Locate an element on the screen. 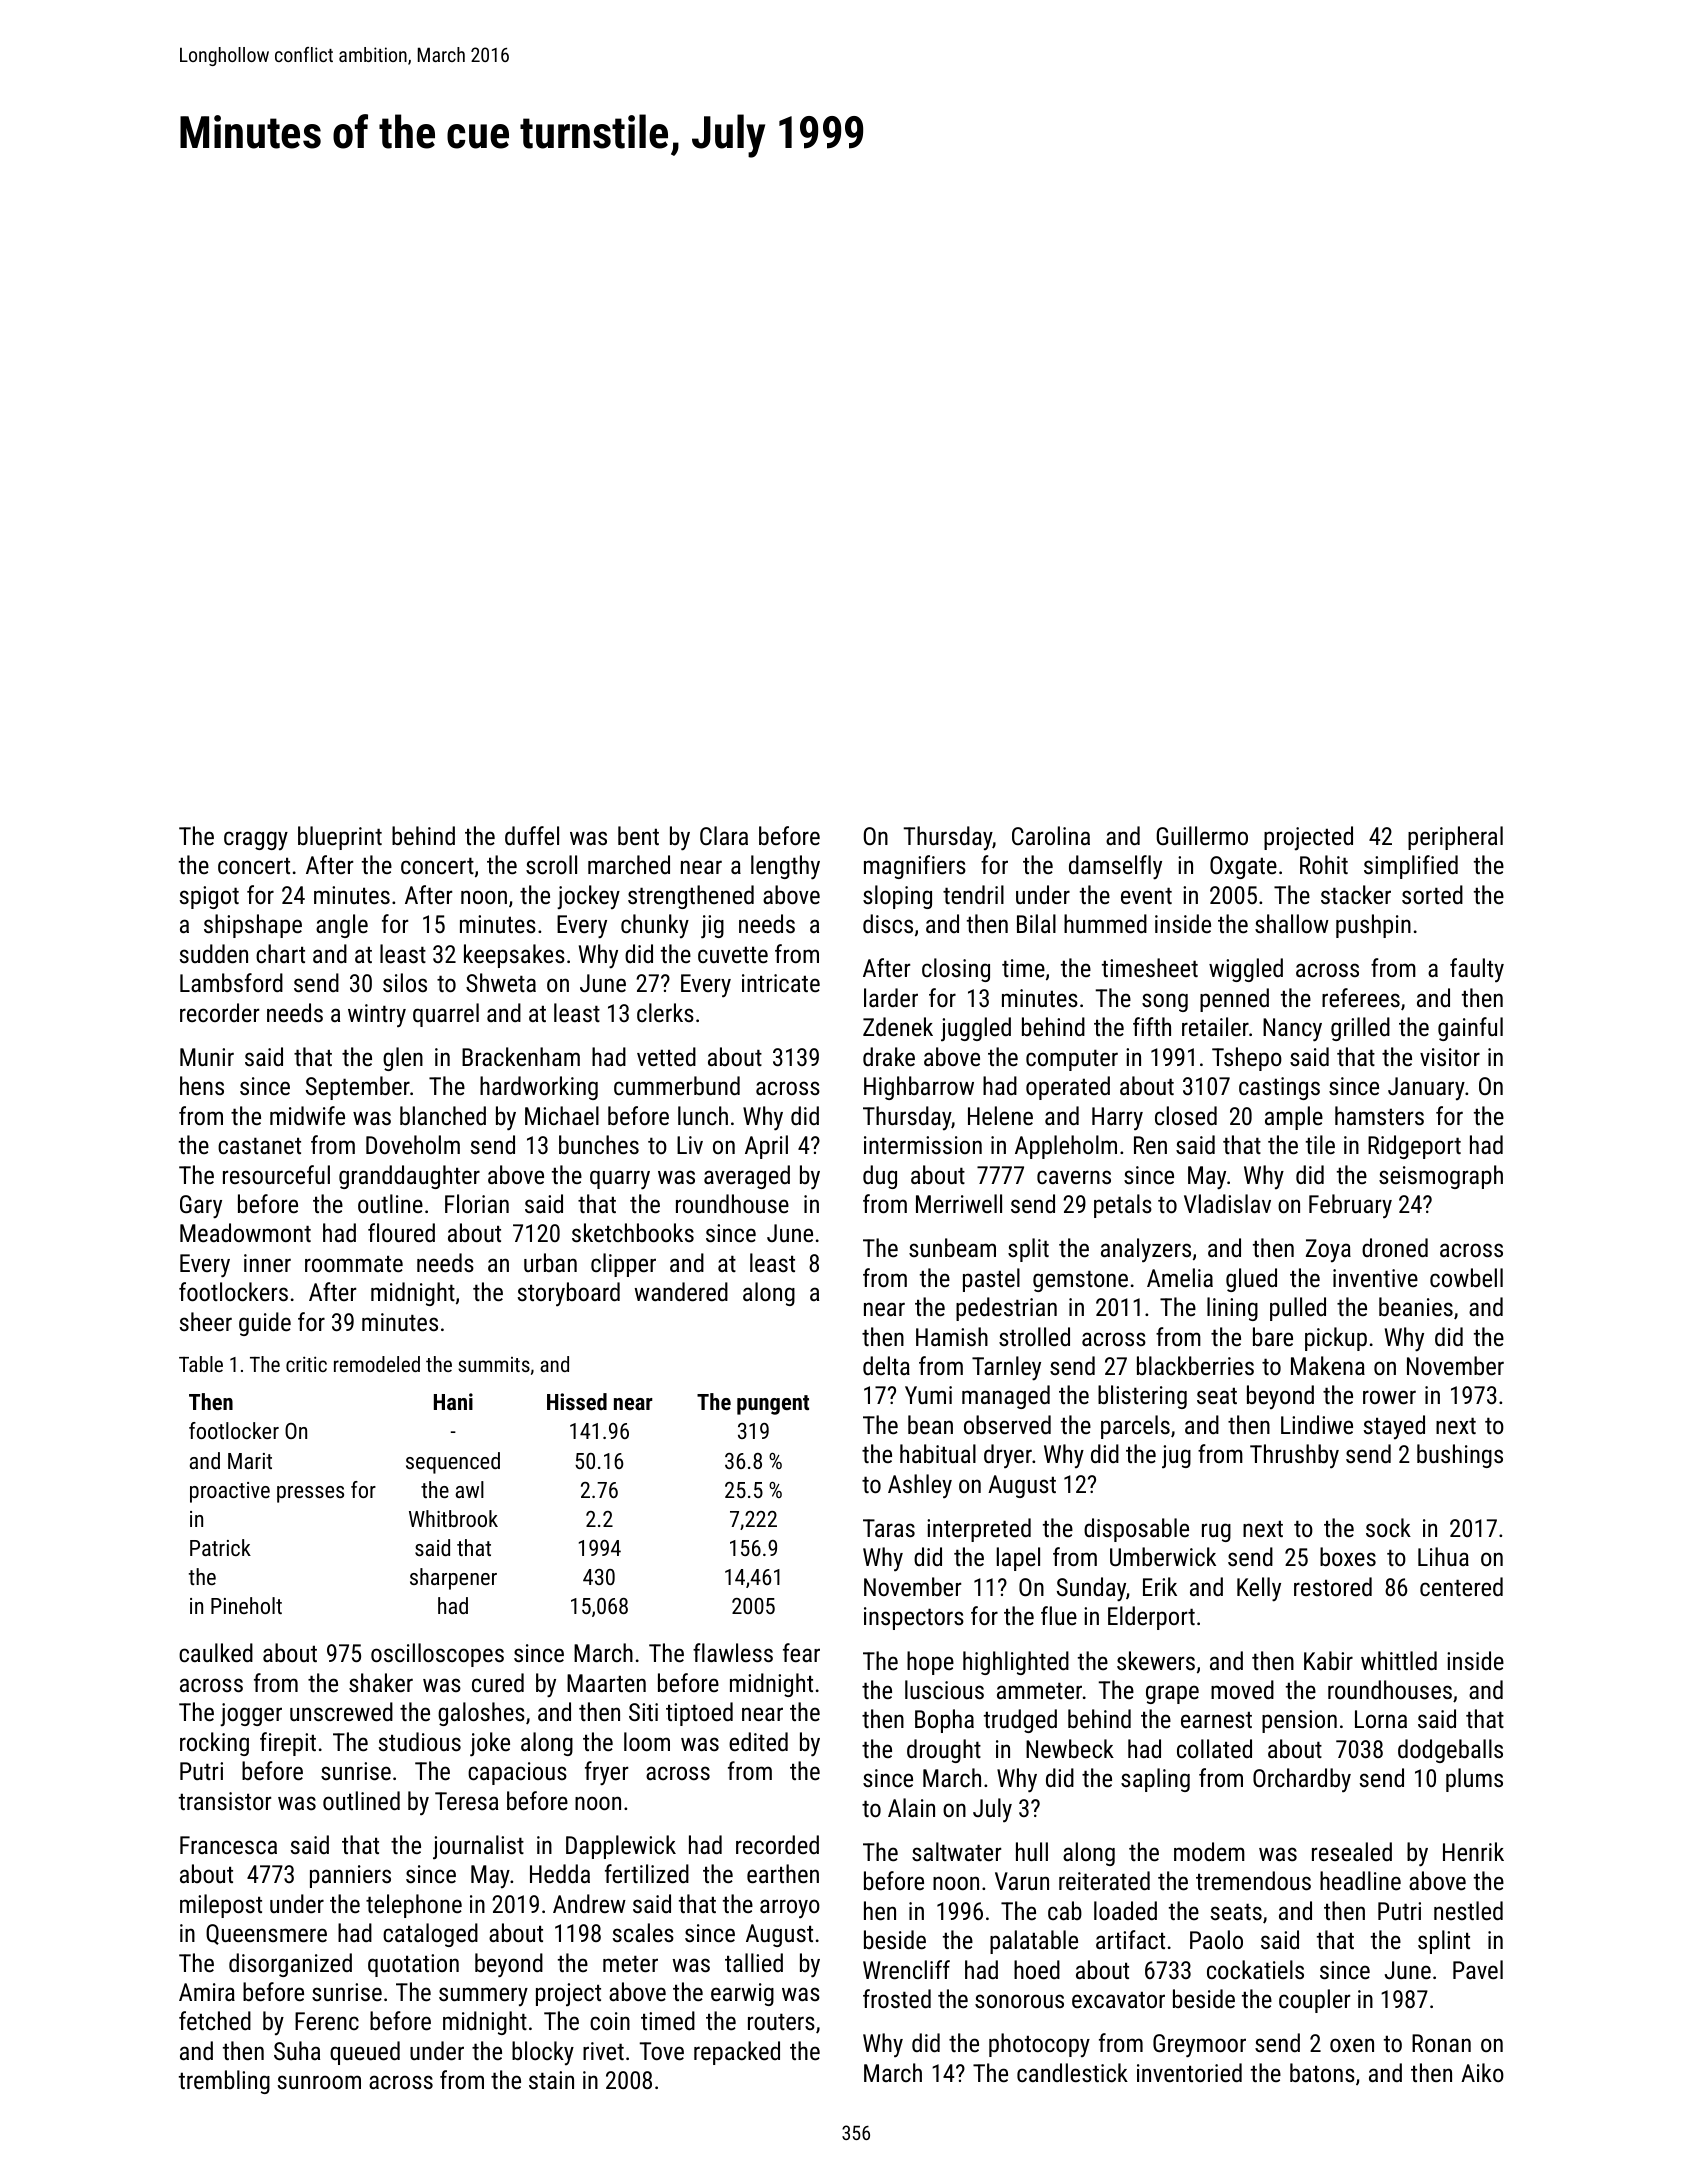  stain is located at coordinates (551, 2080).
